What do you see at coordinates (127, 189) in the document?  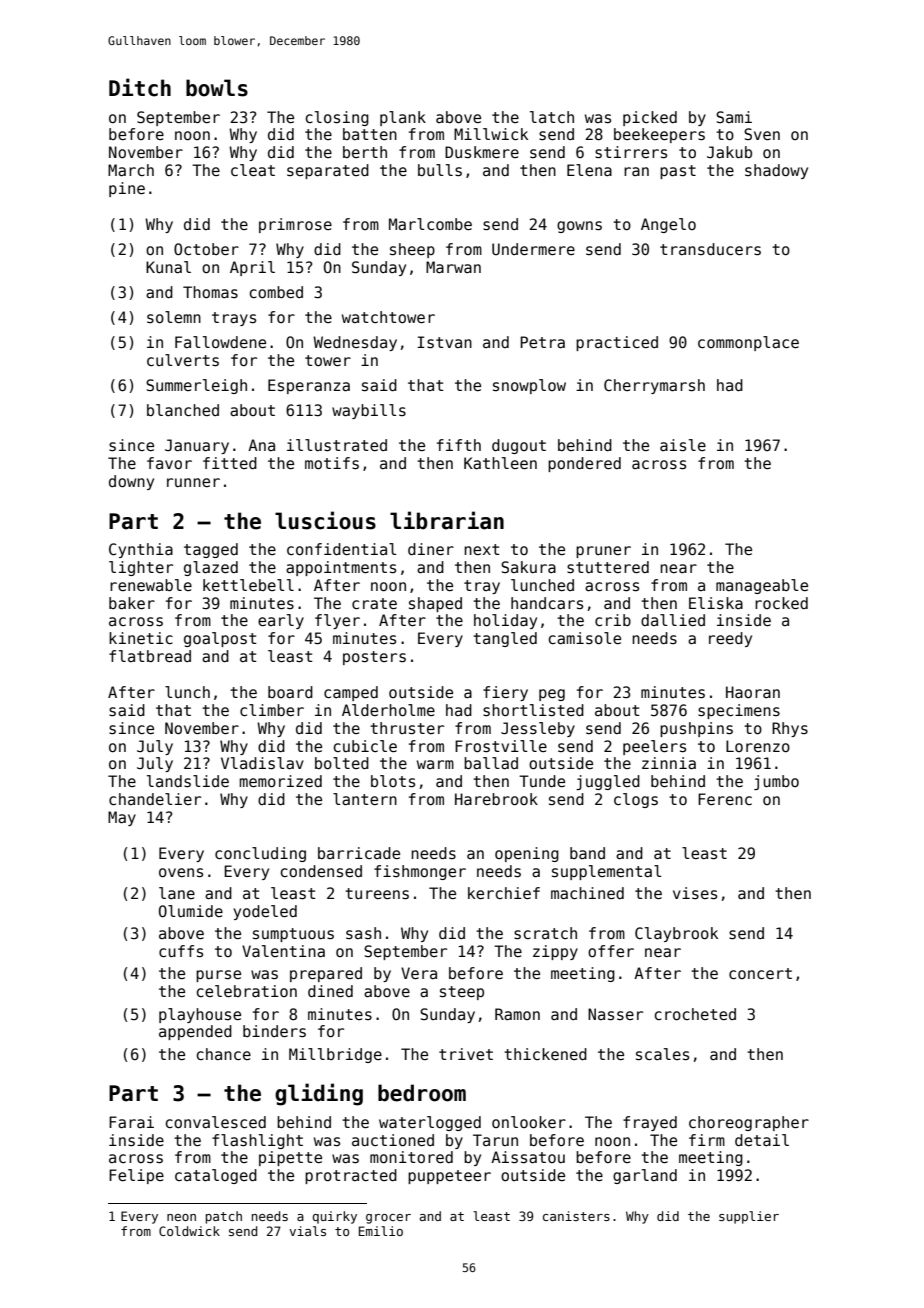 I see `pine` at bounding box center [127, 189].
